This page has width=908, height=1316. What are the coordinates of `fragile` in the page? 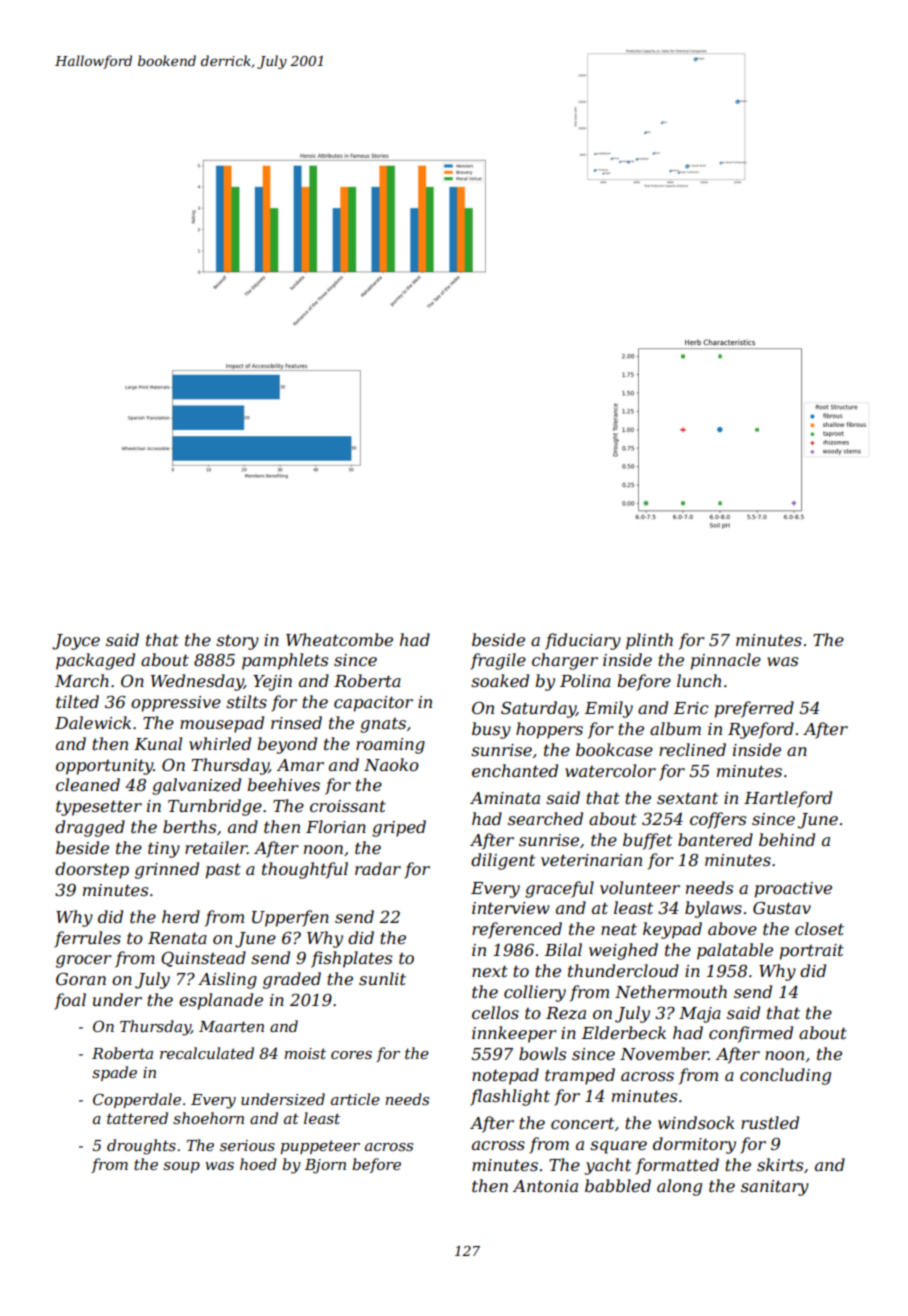 It's located at (498, 661).
